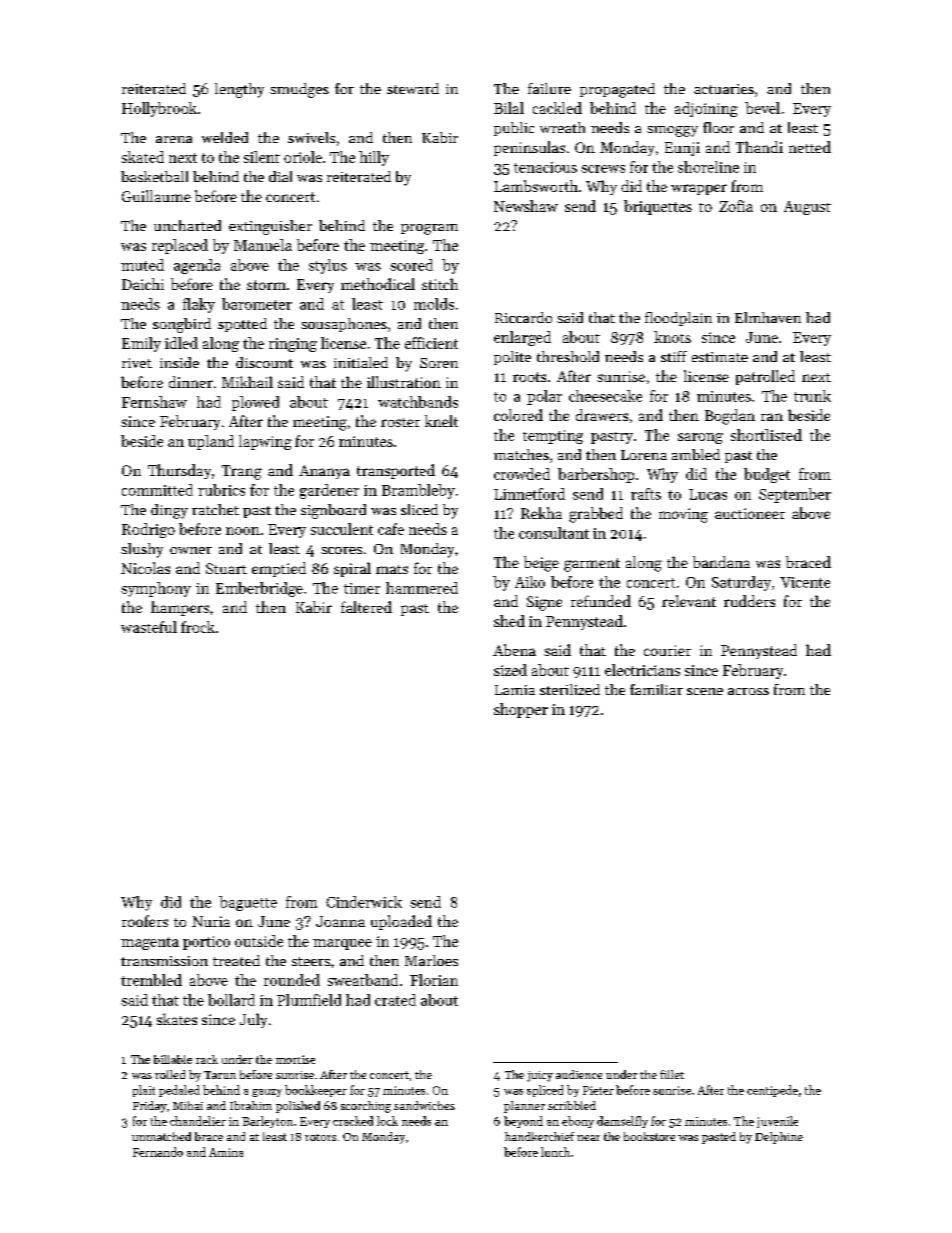  Describe the element at coordinates (303, 157) in the document. I see `oriole` at that location.
